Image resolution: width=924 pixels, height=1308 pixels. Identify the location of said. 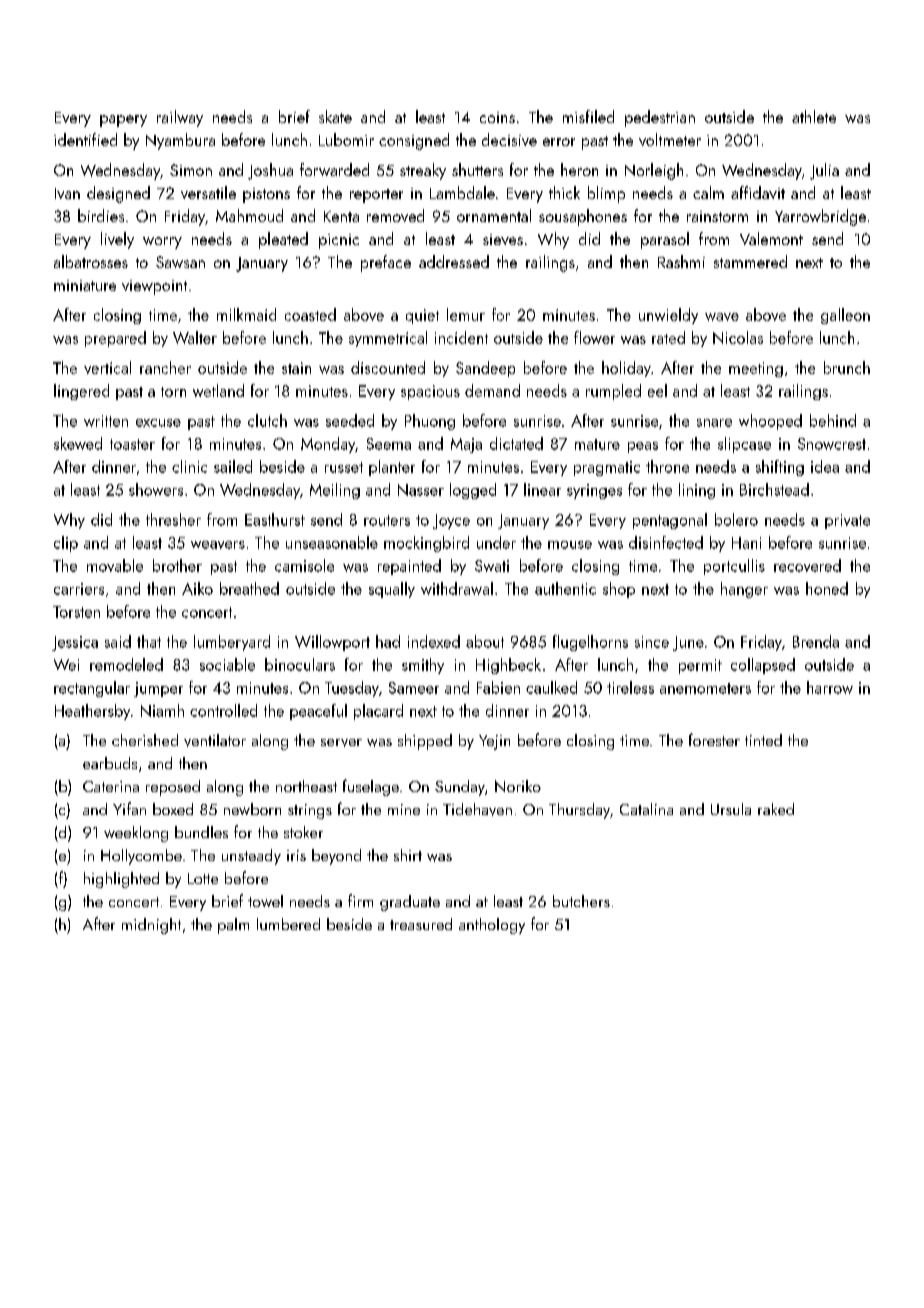
(118, 641).
